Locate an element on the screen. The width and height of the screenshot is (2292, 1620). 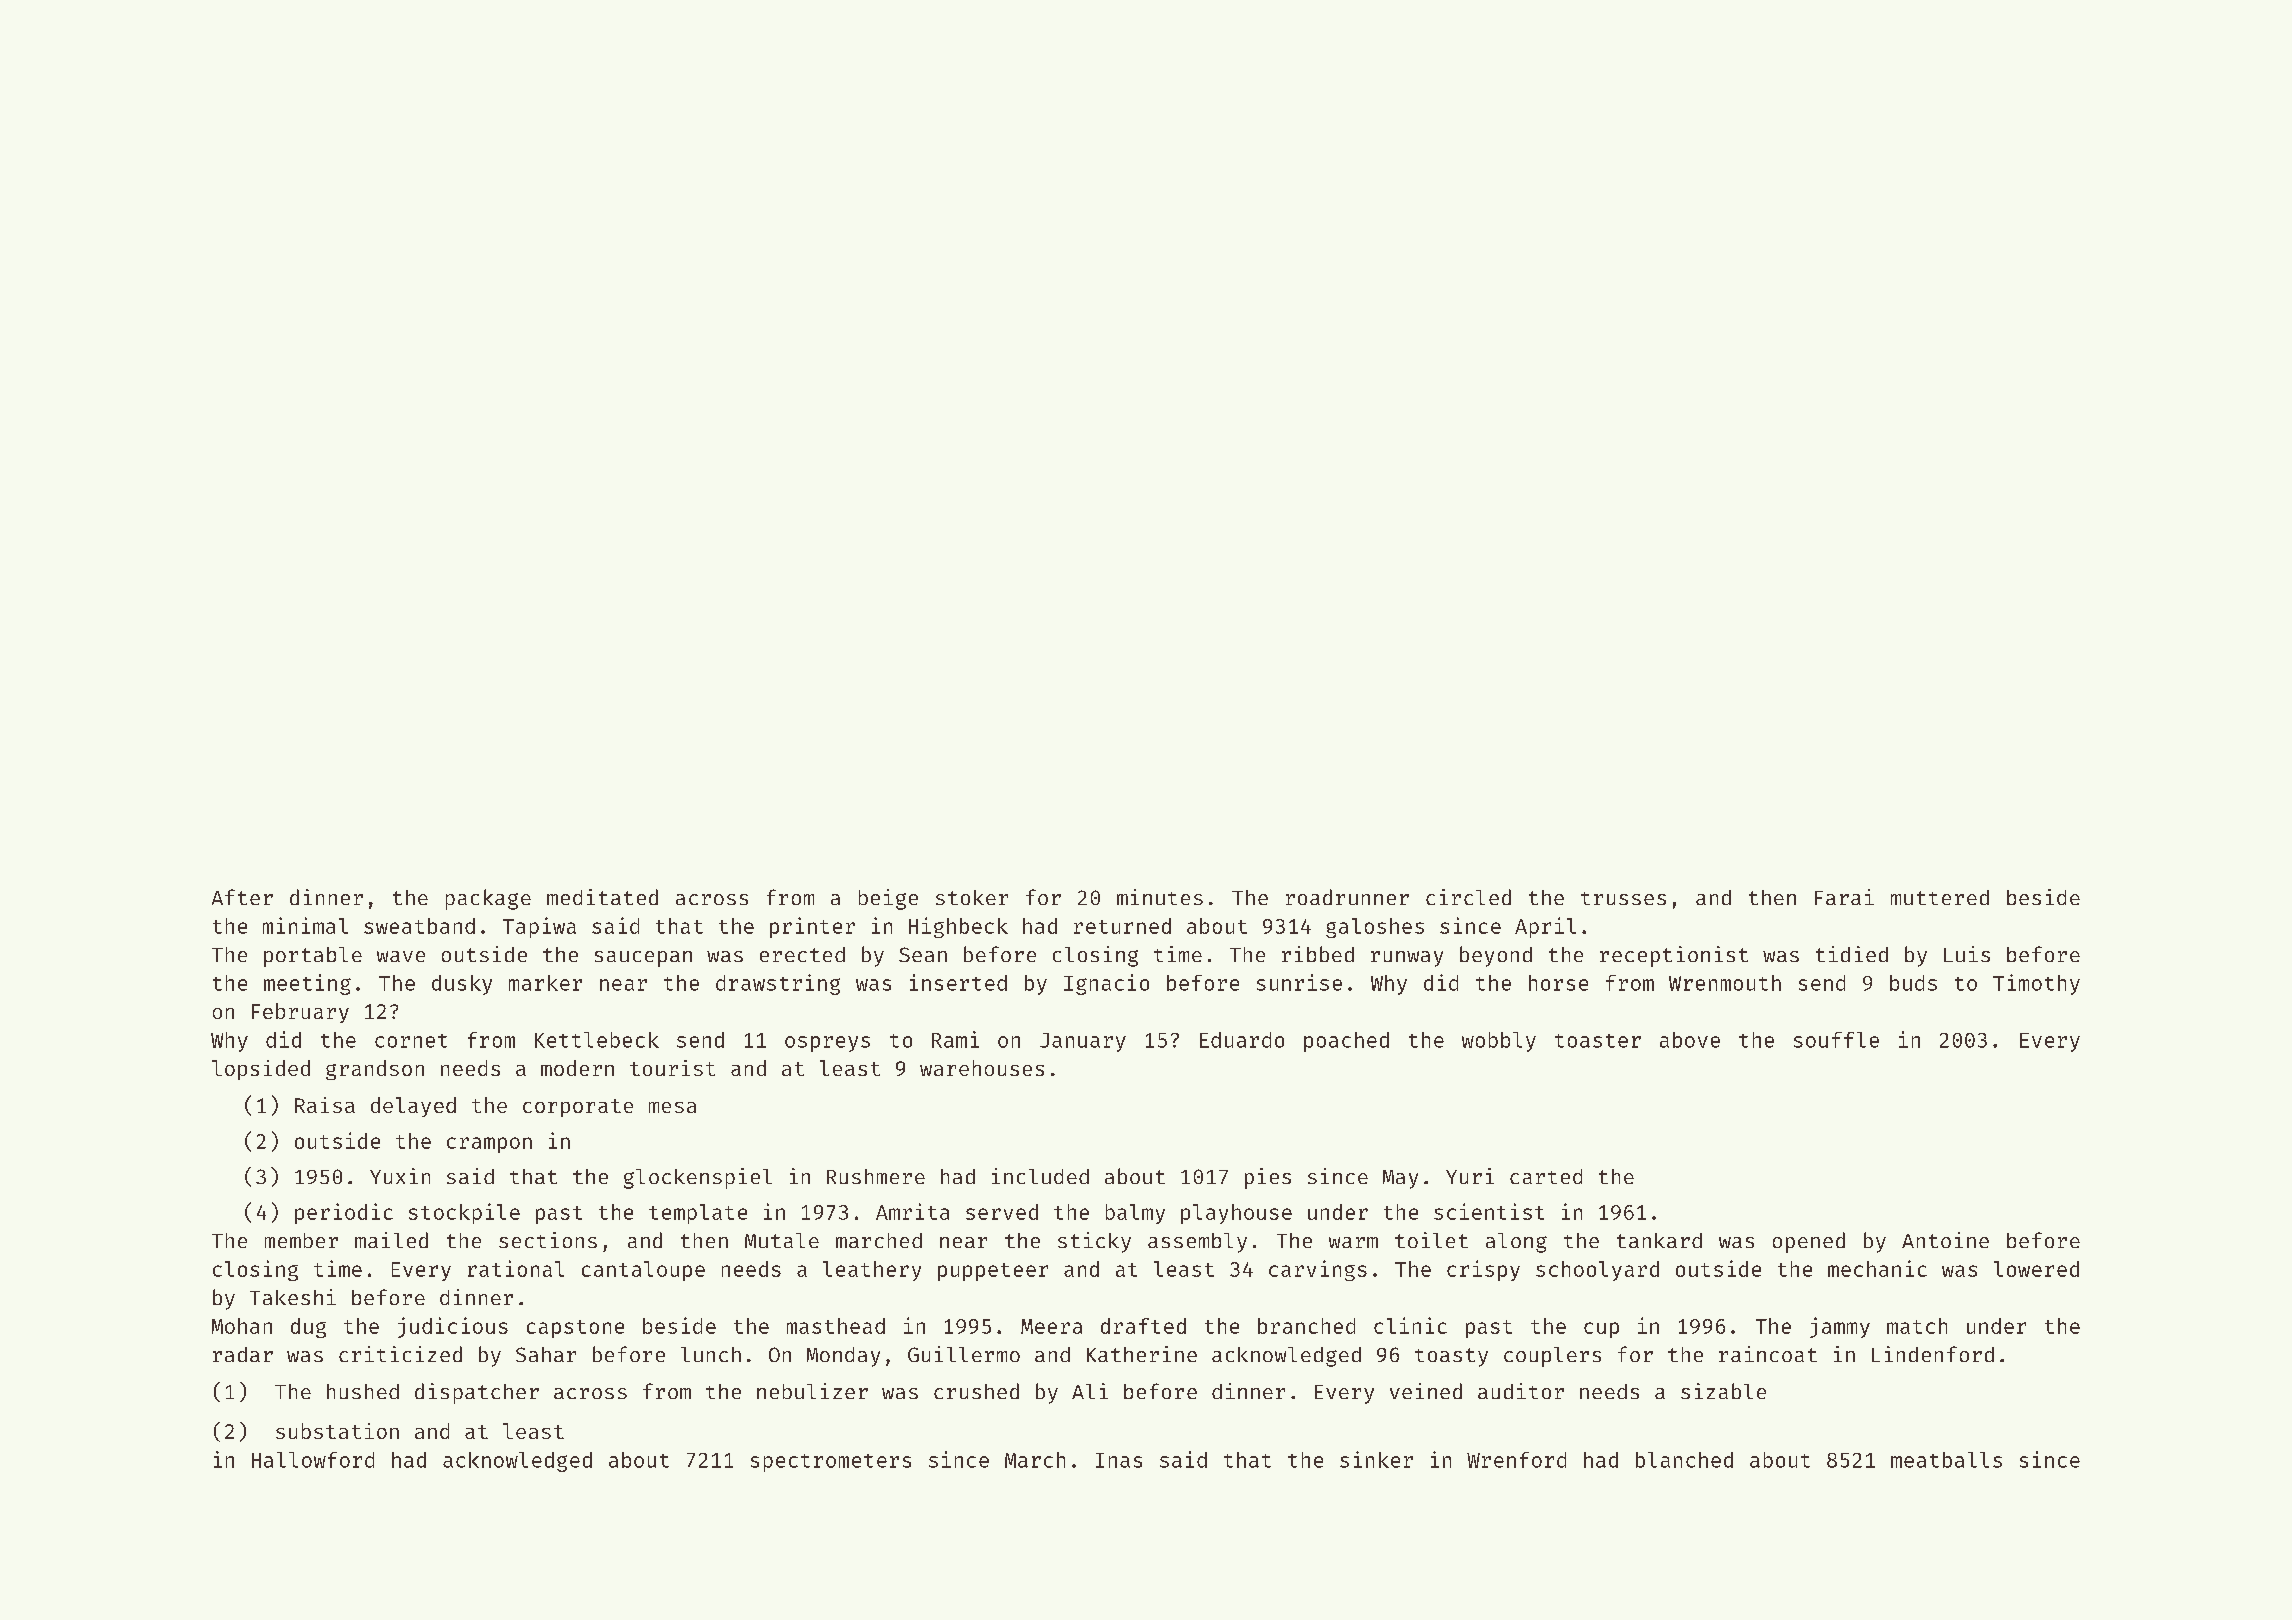
minimal is located at coordinates (305, 925).
